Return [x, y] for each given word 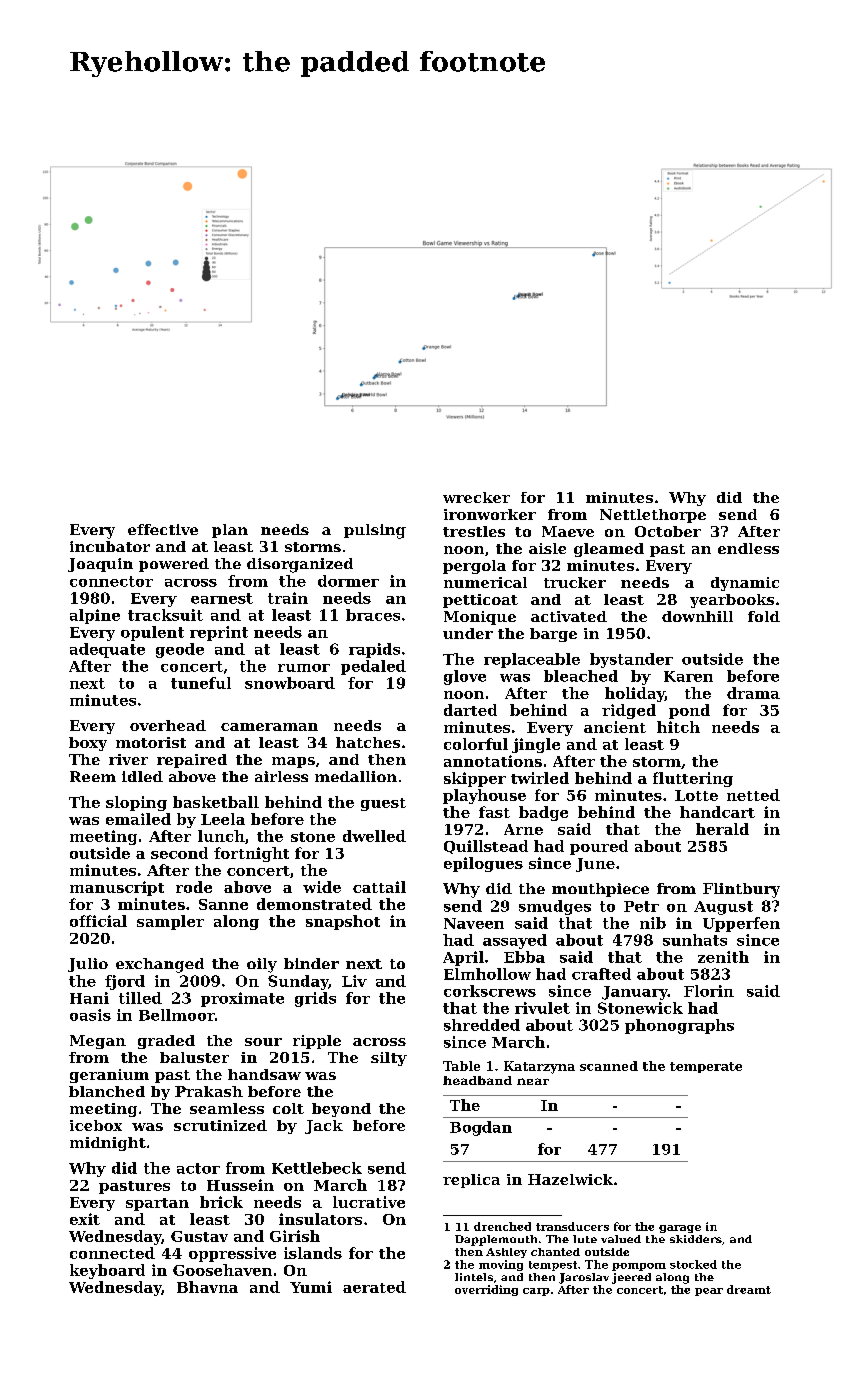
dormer [348, 581]
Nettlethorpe [653, 516]
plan [230, 531]
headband [477, 1080]
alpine [95, 616]
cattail [379, 887]
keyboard [107, 1271]
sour [263, 1042]
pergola [474, 567]
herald [722, 829]
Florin [709, 991]
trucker [575, 582]
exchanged [160, 965]
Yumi [311, 1287]
